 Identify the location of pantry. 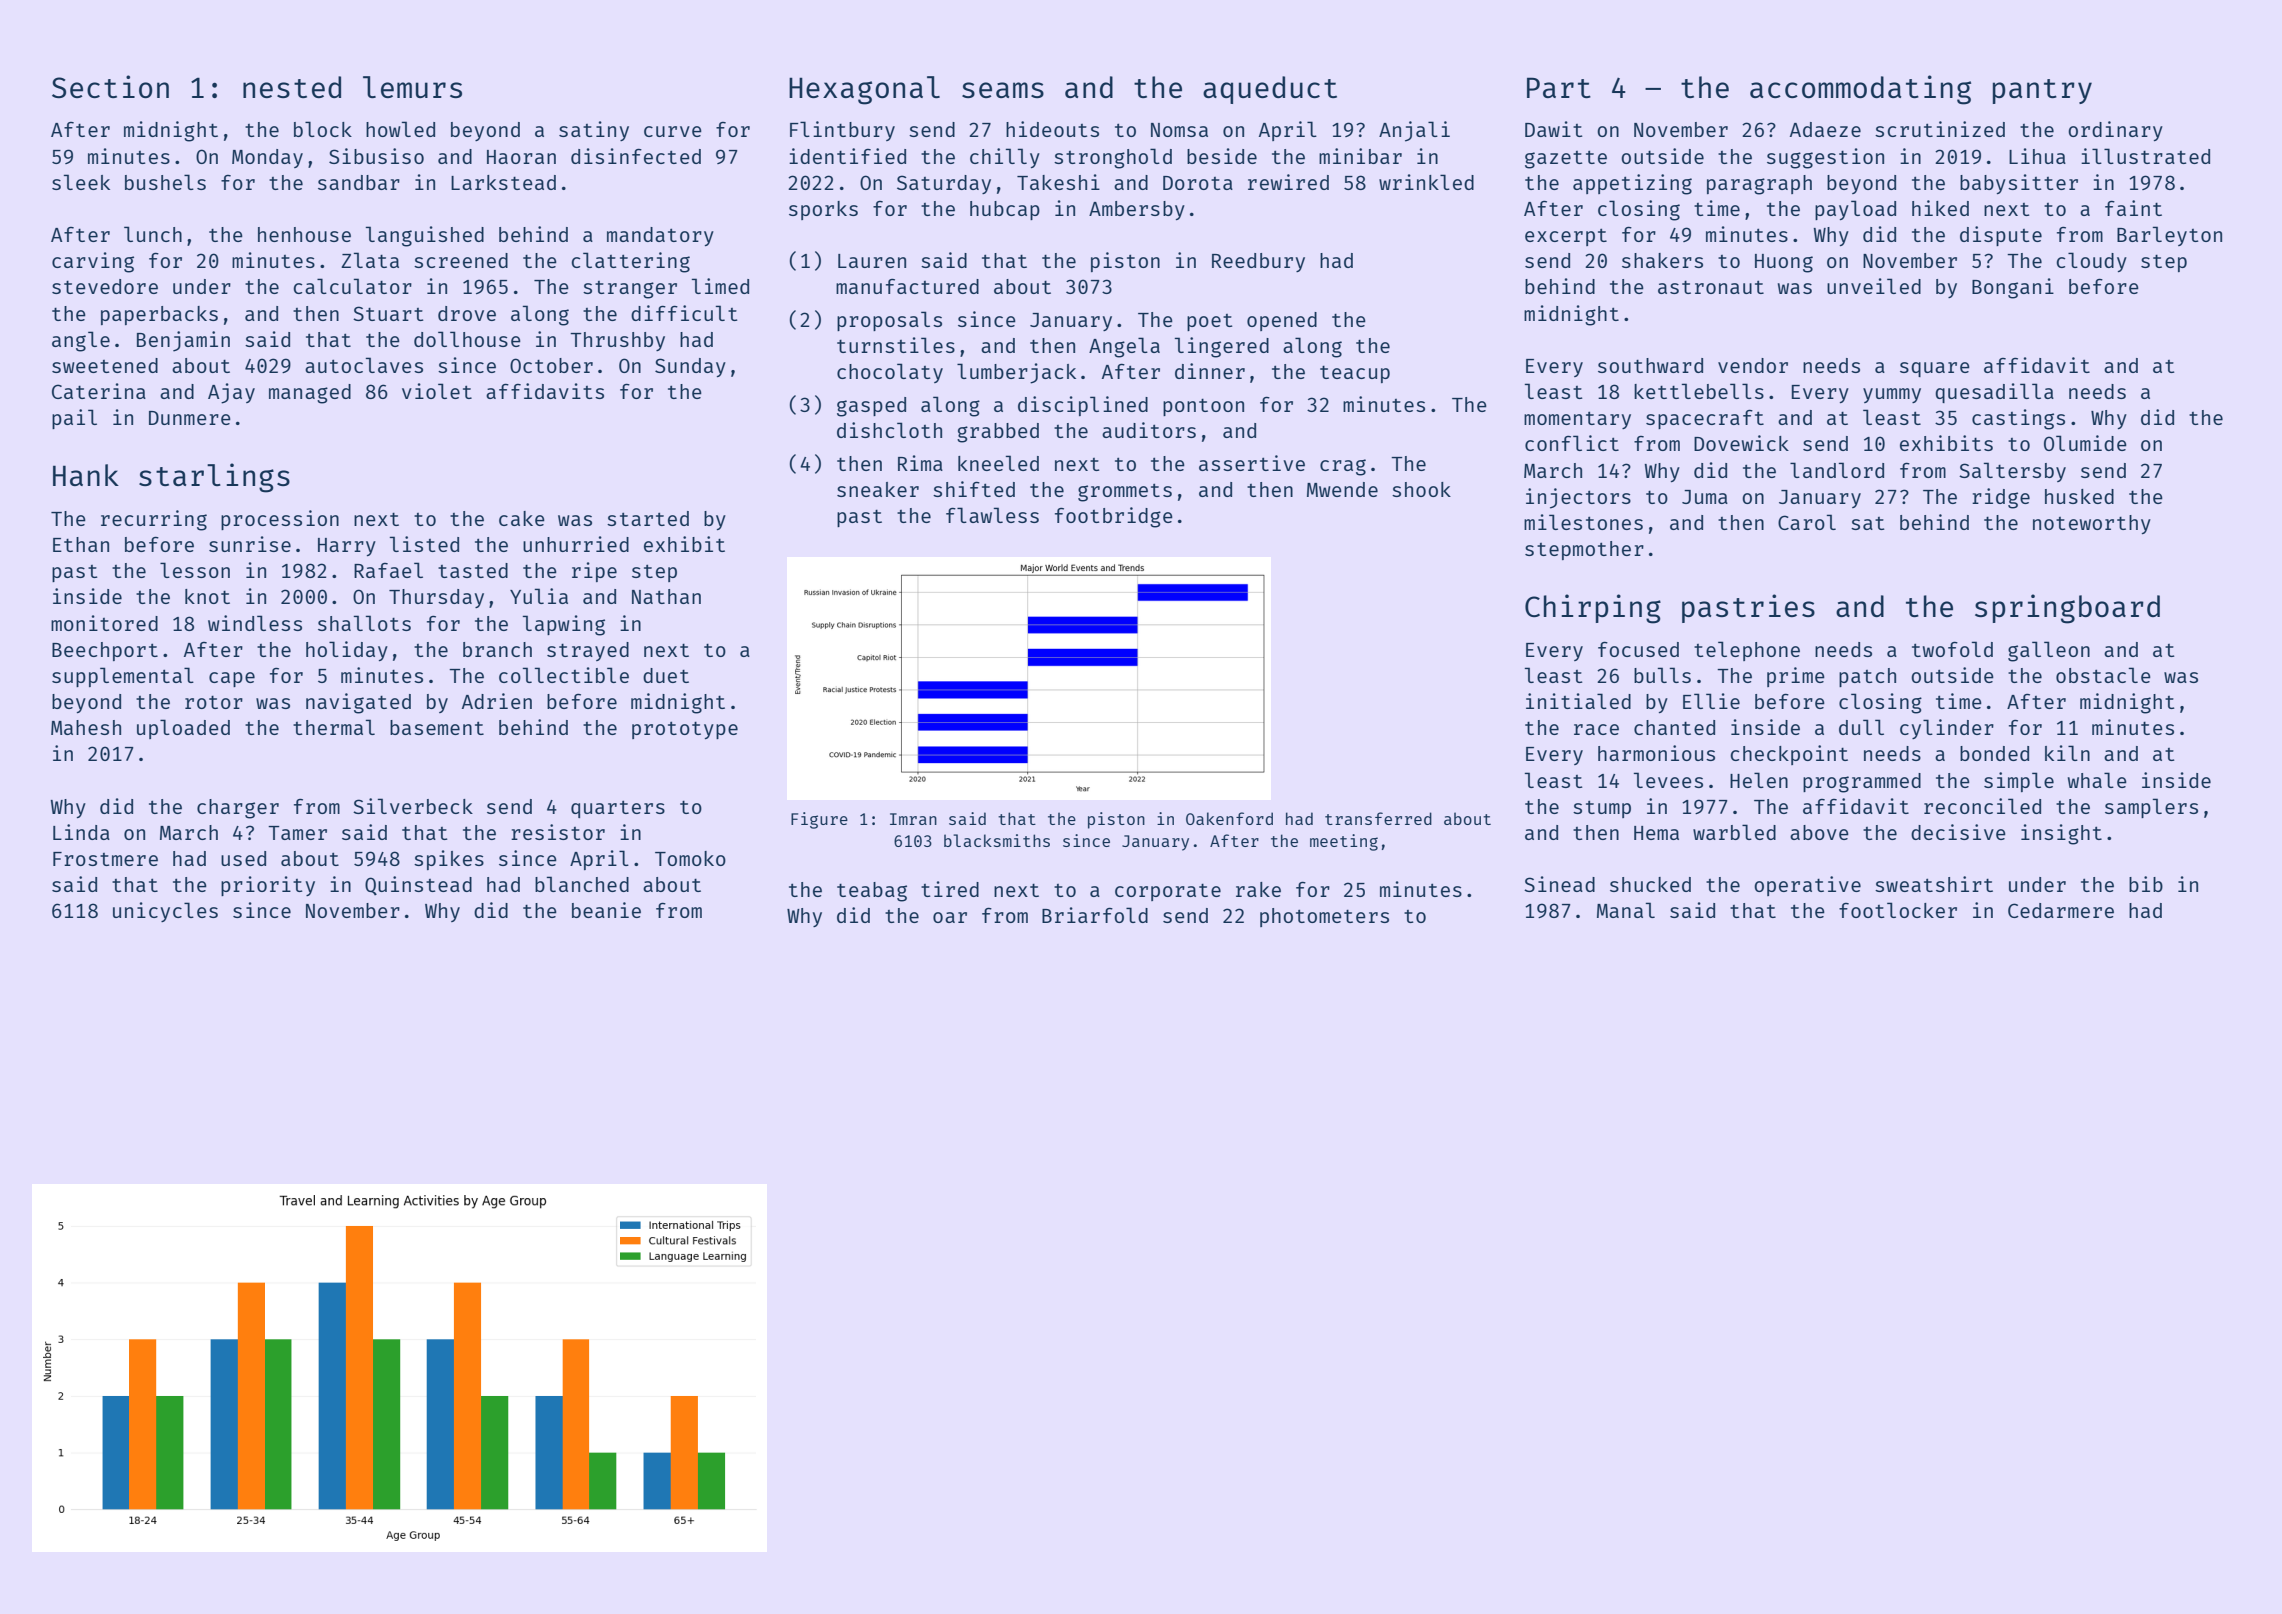
(2042, 91).
